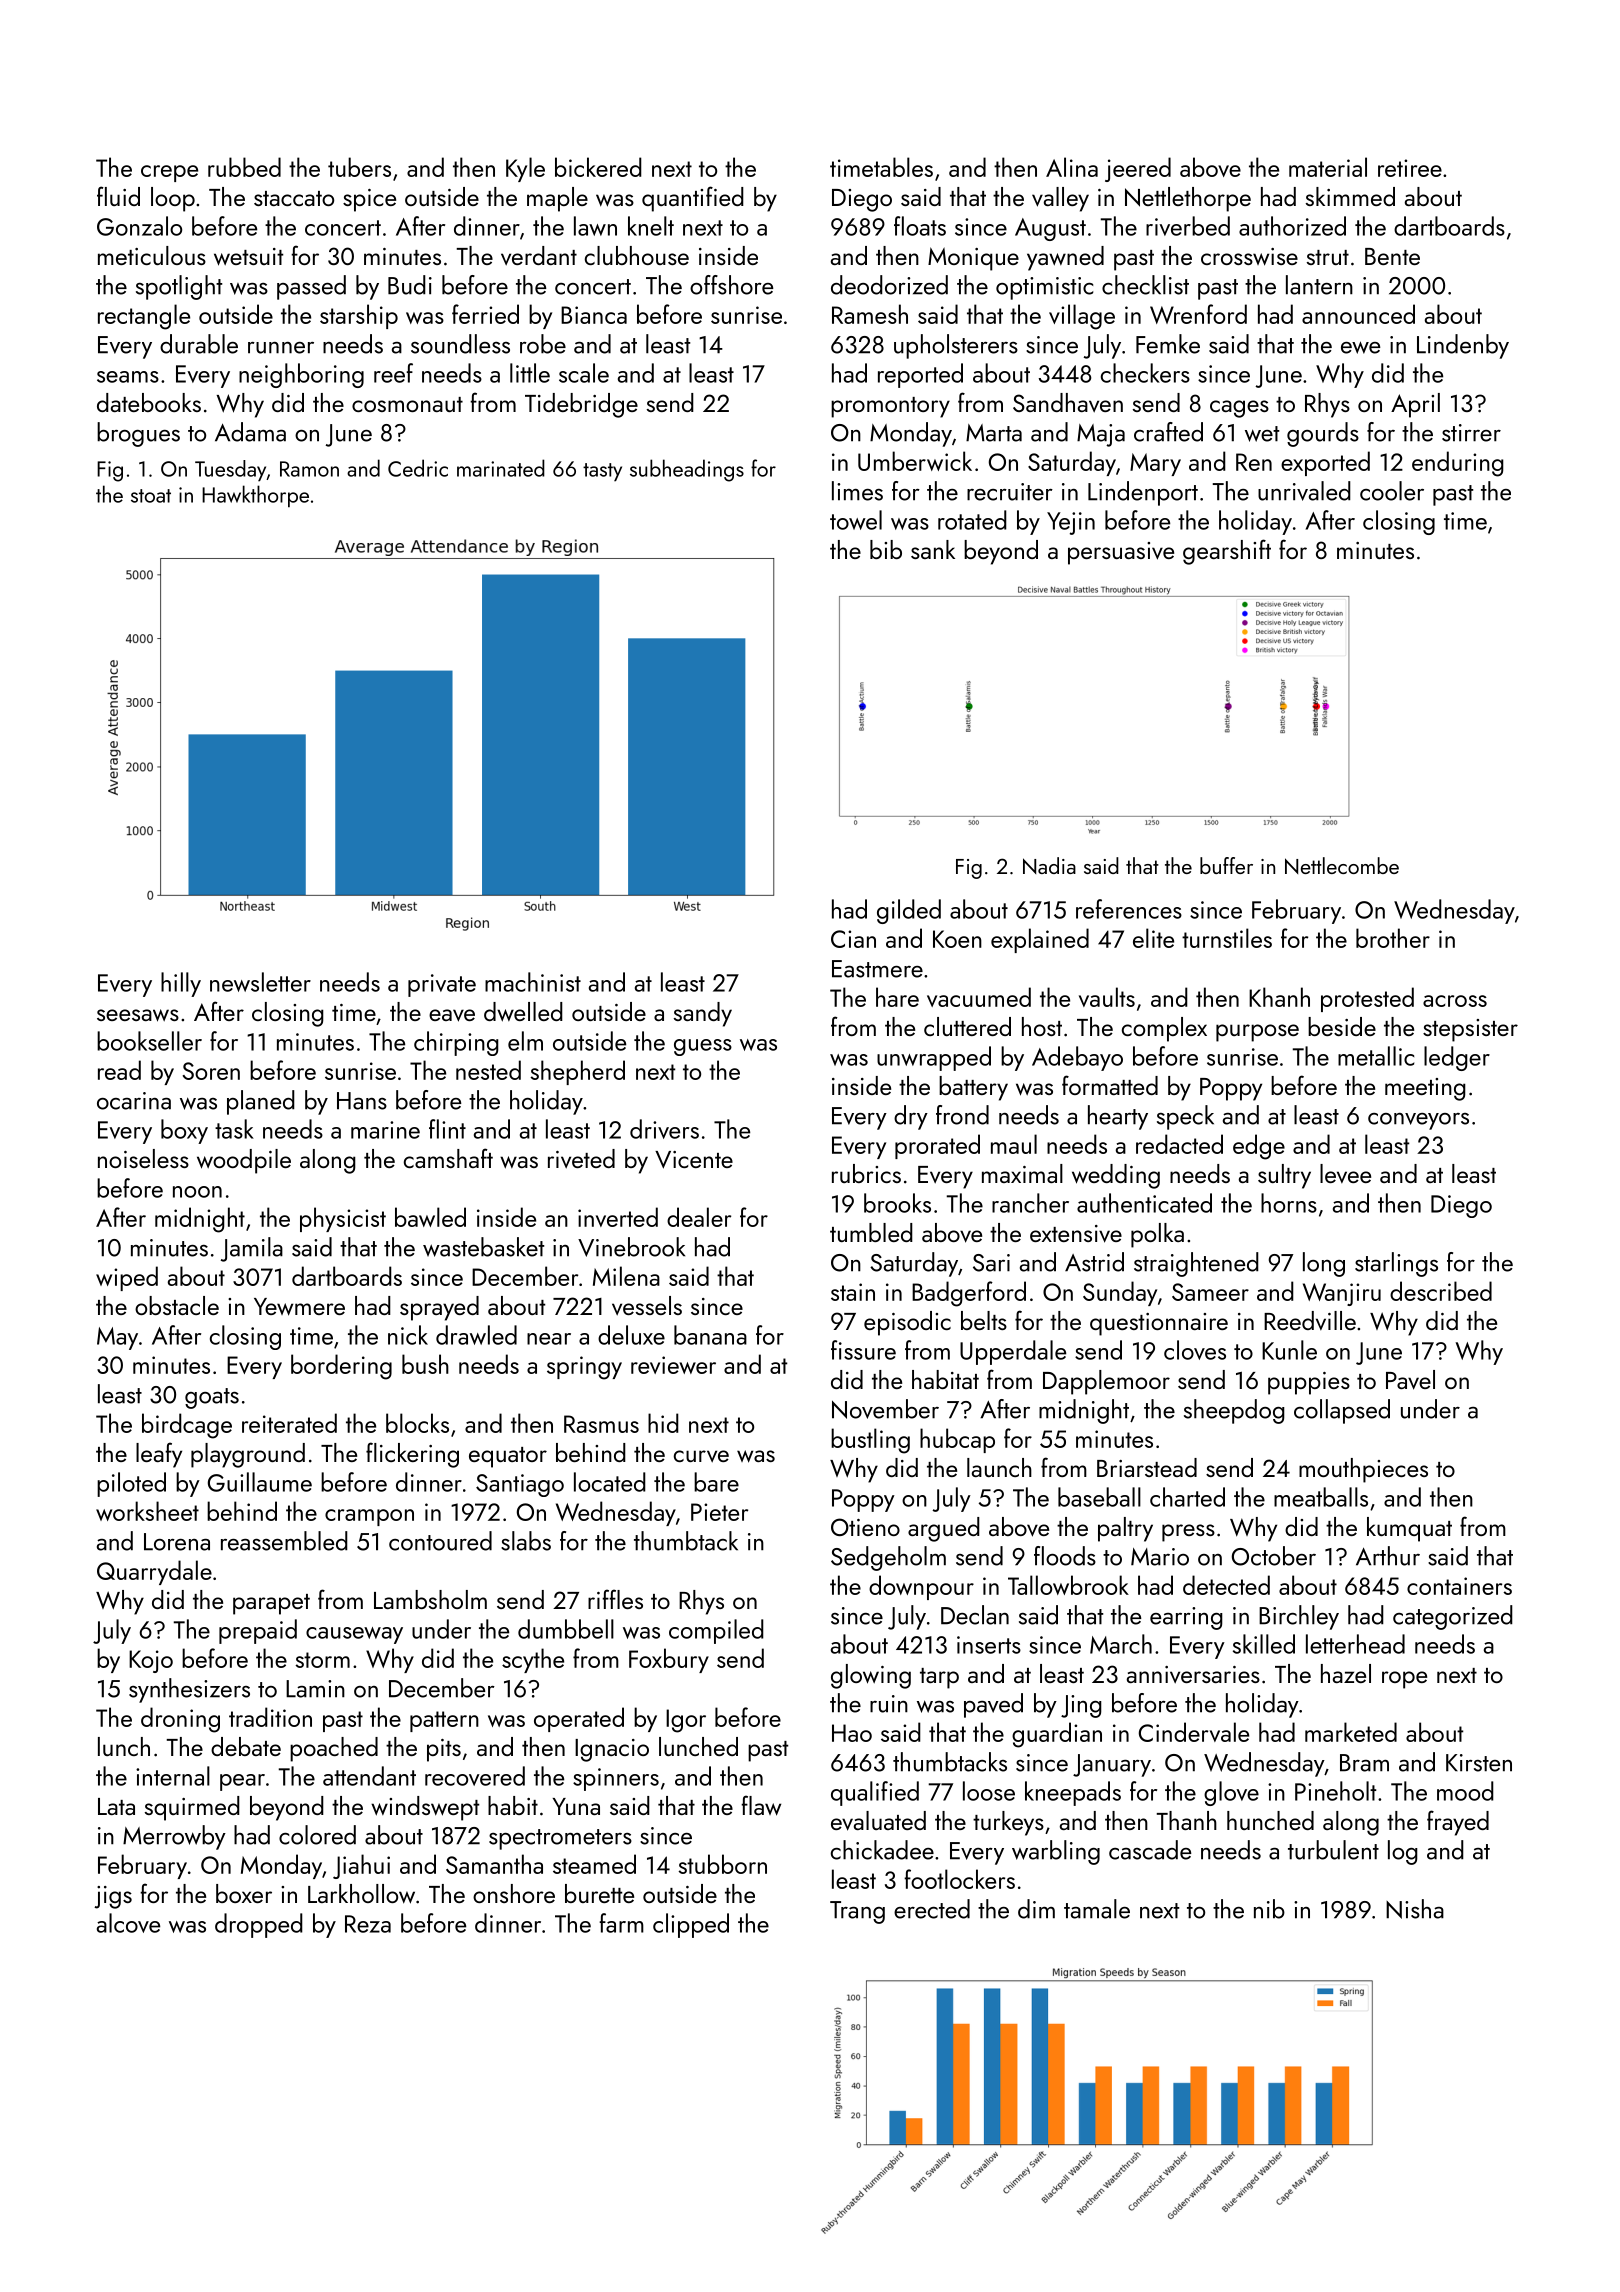 The width and height of the image is (1620, 2292). What do you see at coordinates (1393, 938) in the image?
I see `brother` at bounding box center [1393, 938].
